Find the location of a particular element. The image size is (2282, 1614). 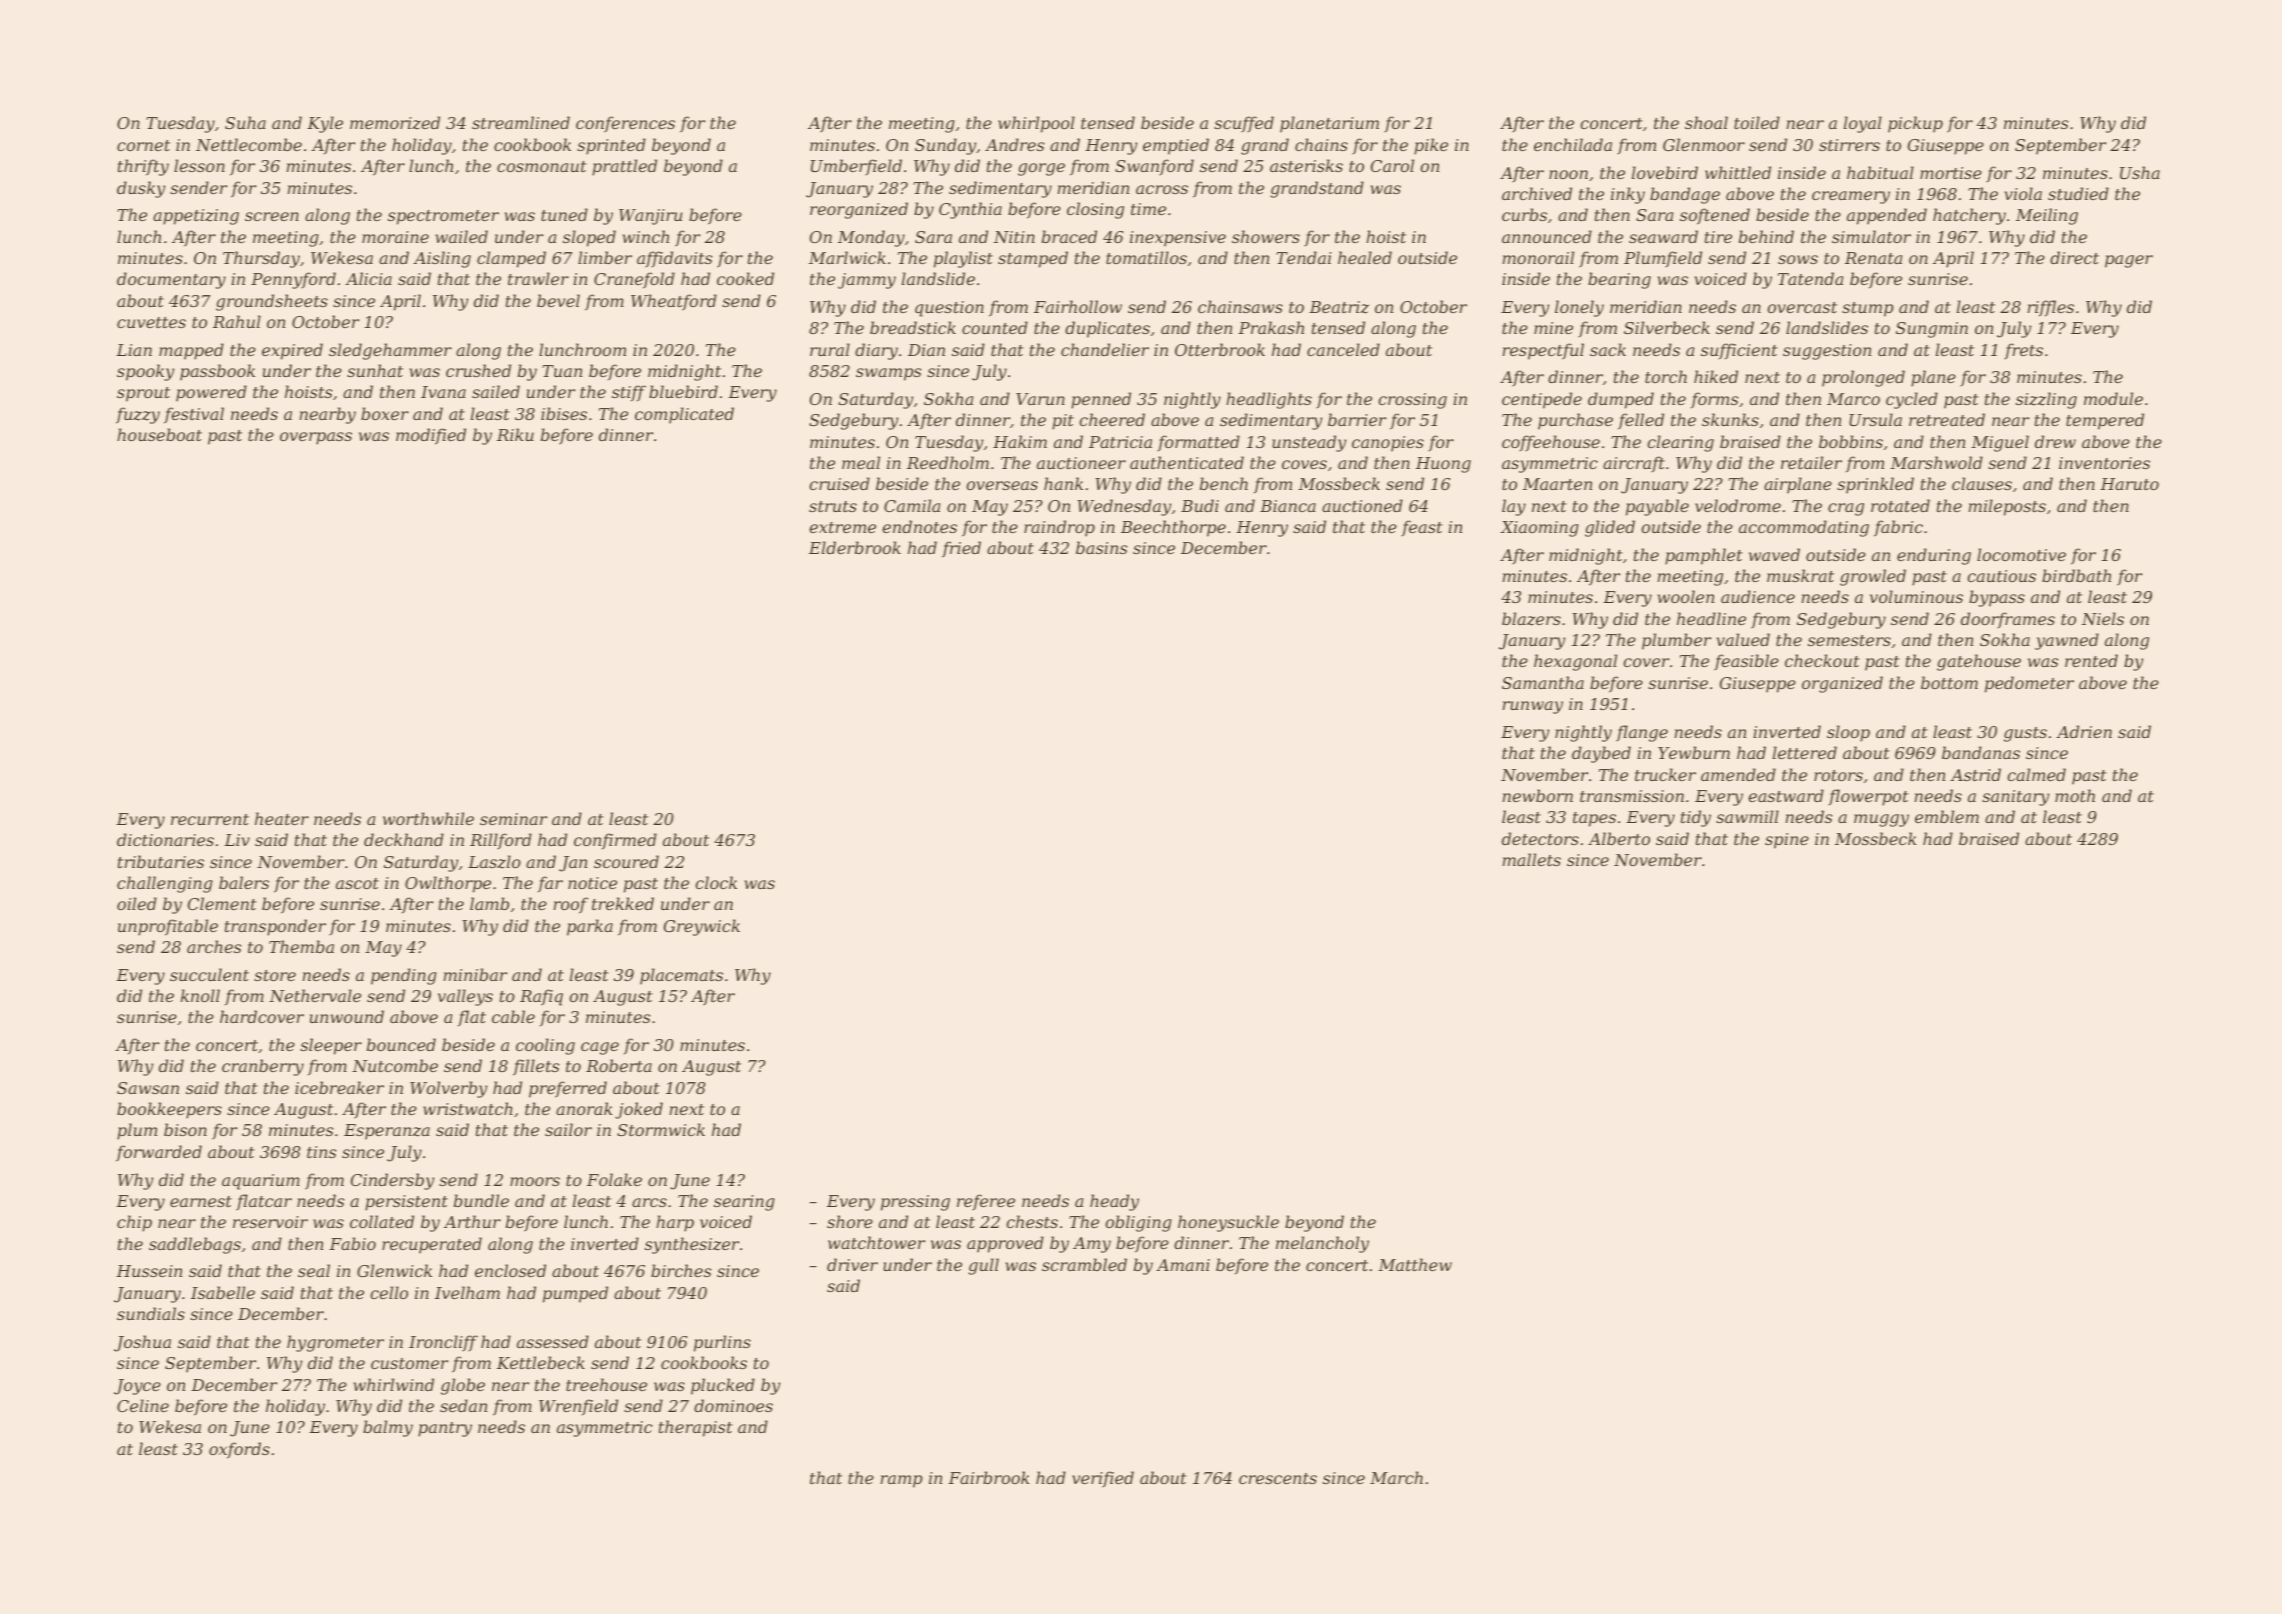

Sunday is located at coordinates (945, 146).
